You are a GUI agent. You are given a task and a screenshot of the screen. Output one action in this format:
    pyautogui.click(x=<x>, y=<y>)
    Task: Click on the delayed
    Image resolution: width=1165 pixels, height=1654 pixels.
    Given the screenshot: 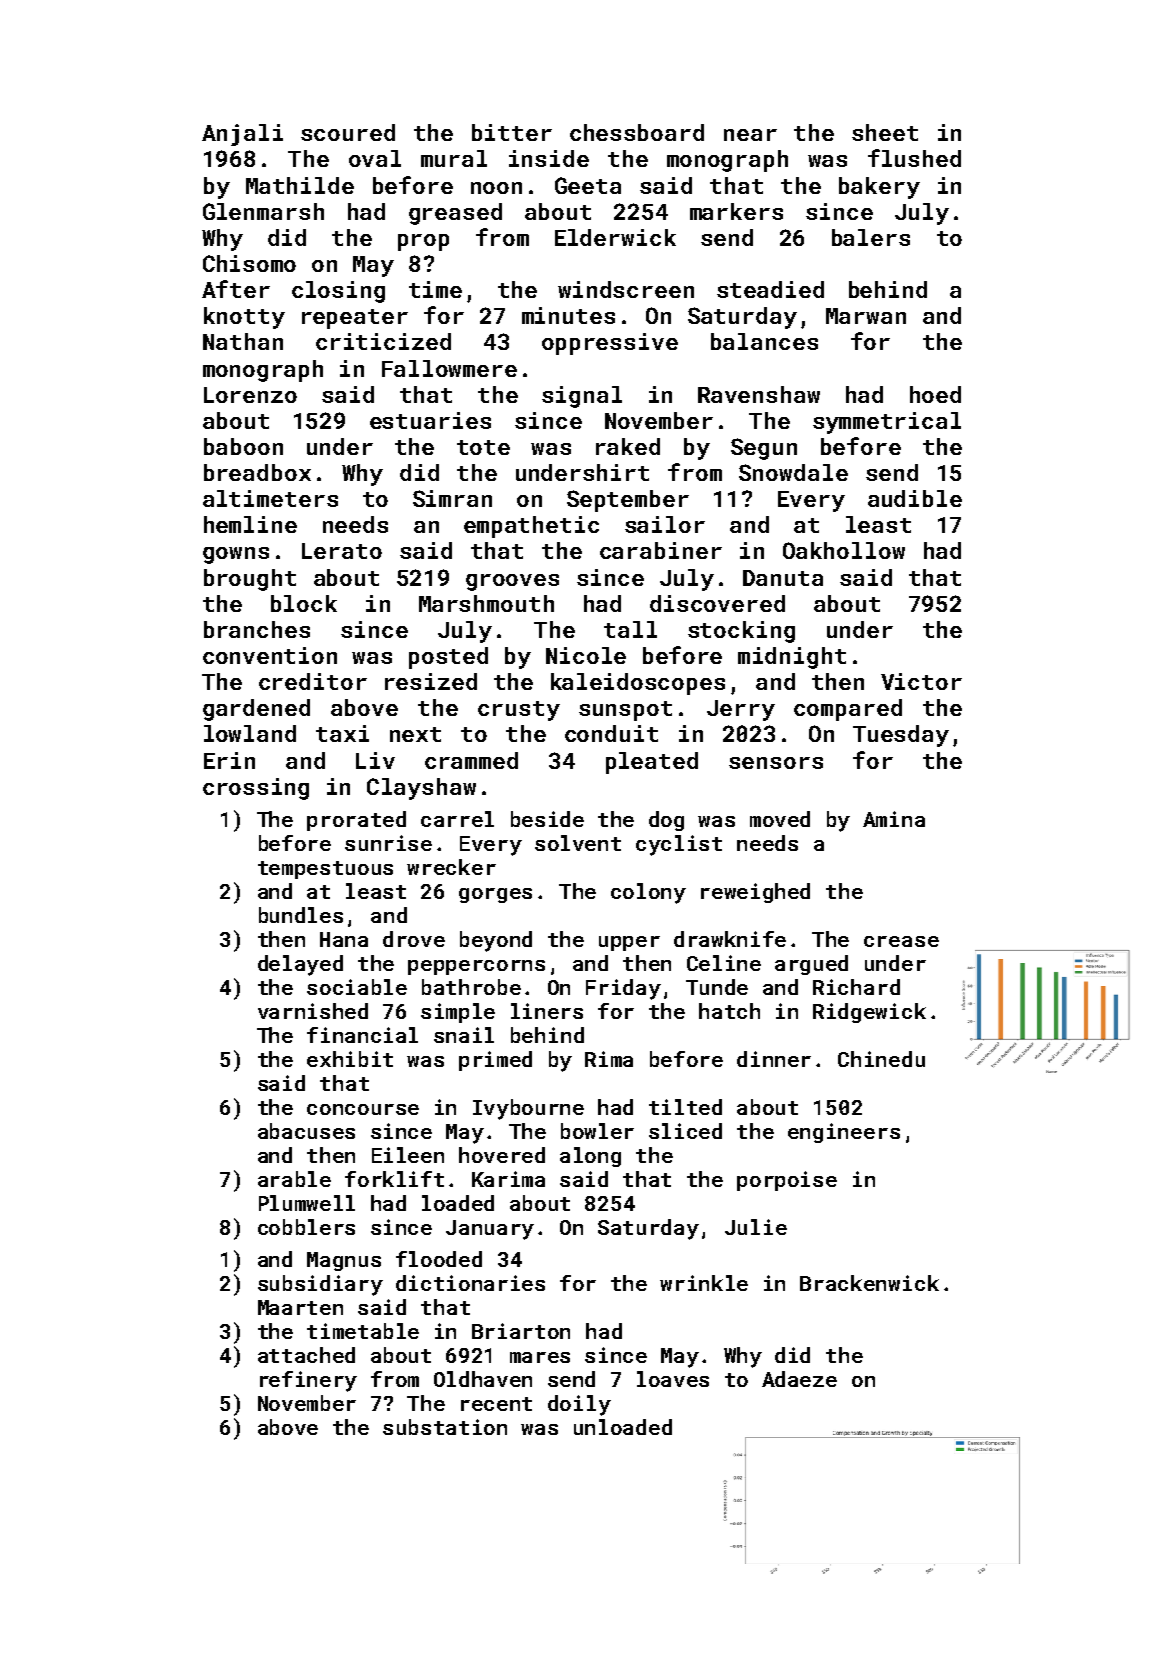 What is the action you would take?
    pyautogui.click(x=300, y=965)
